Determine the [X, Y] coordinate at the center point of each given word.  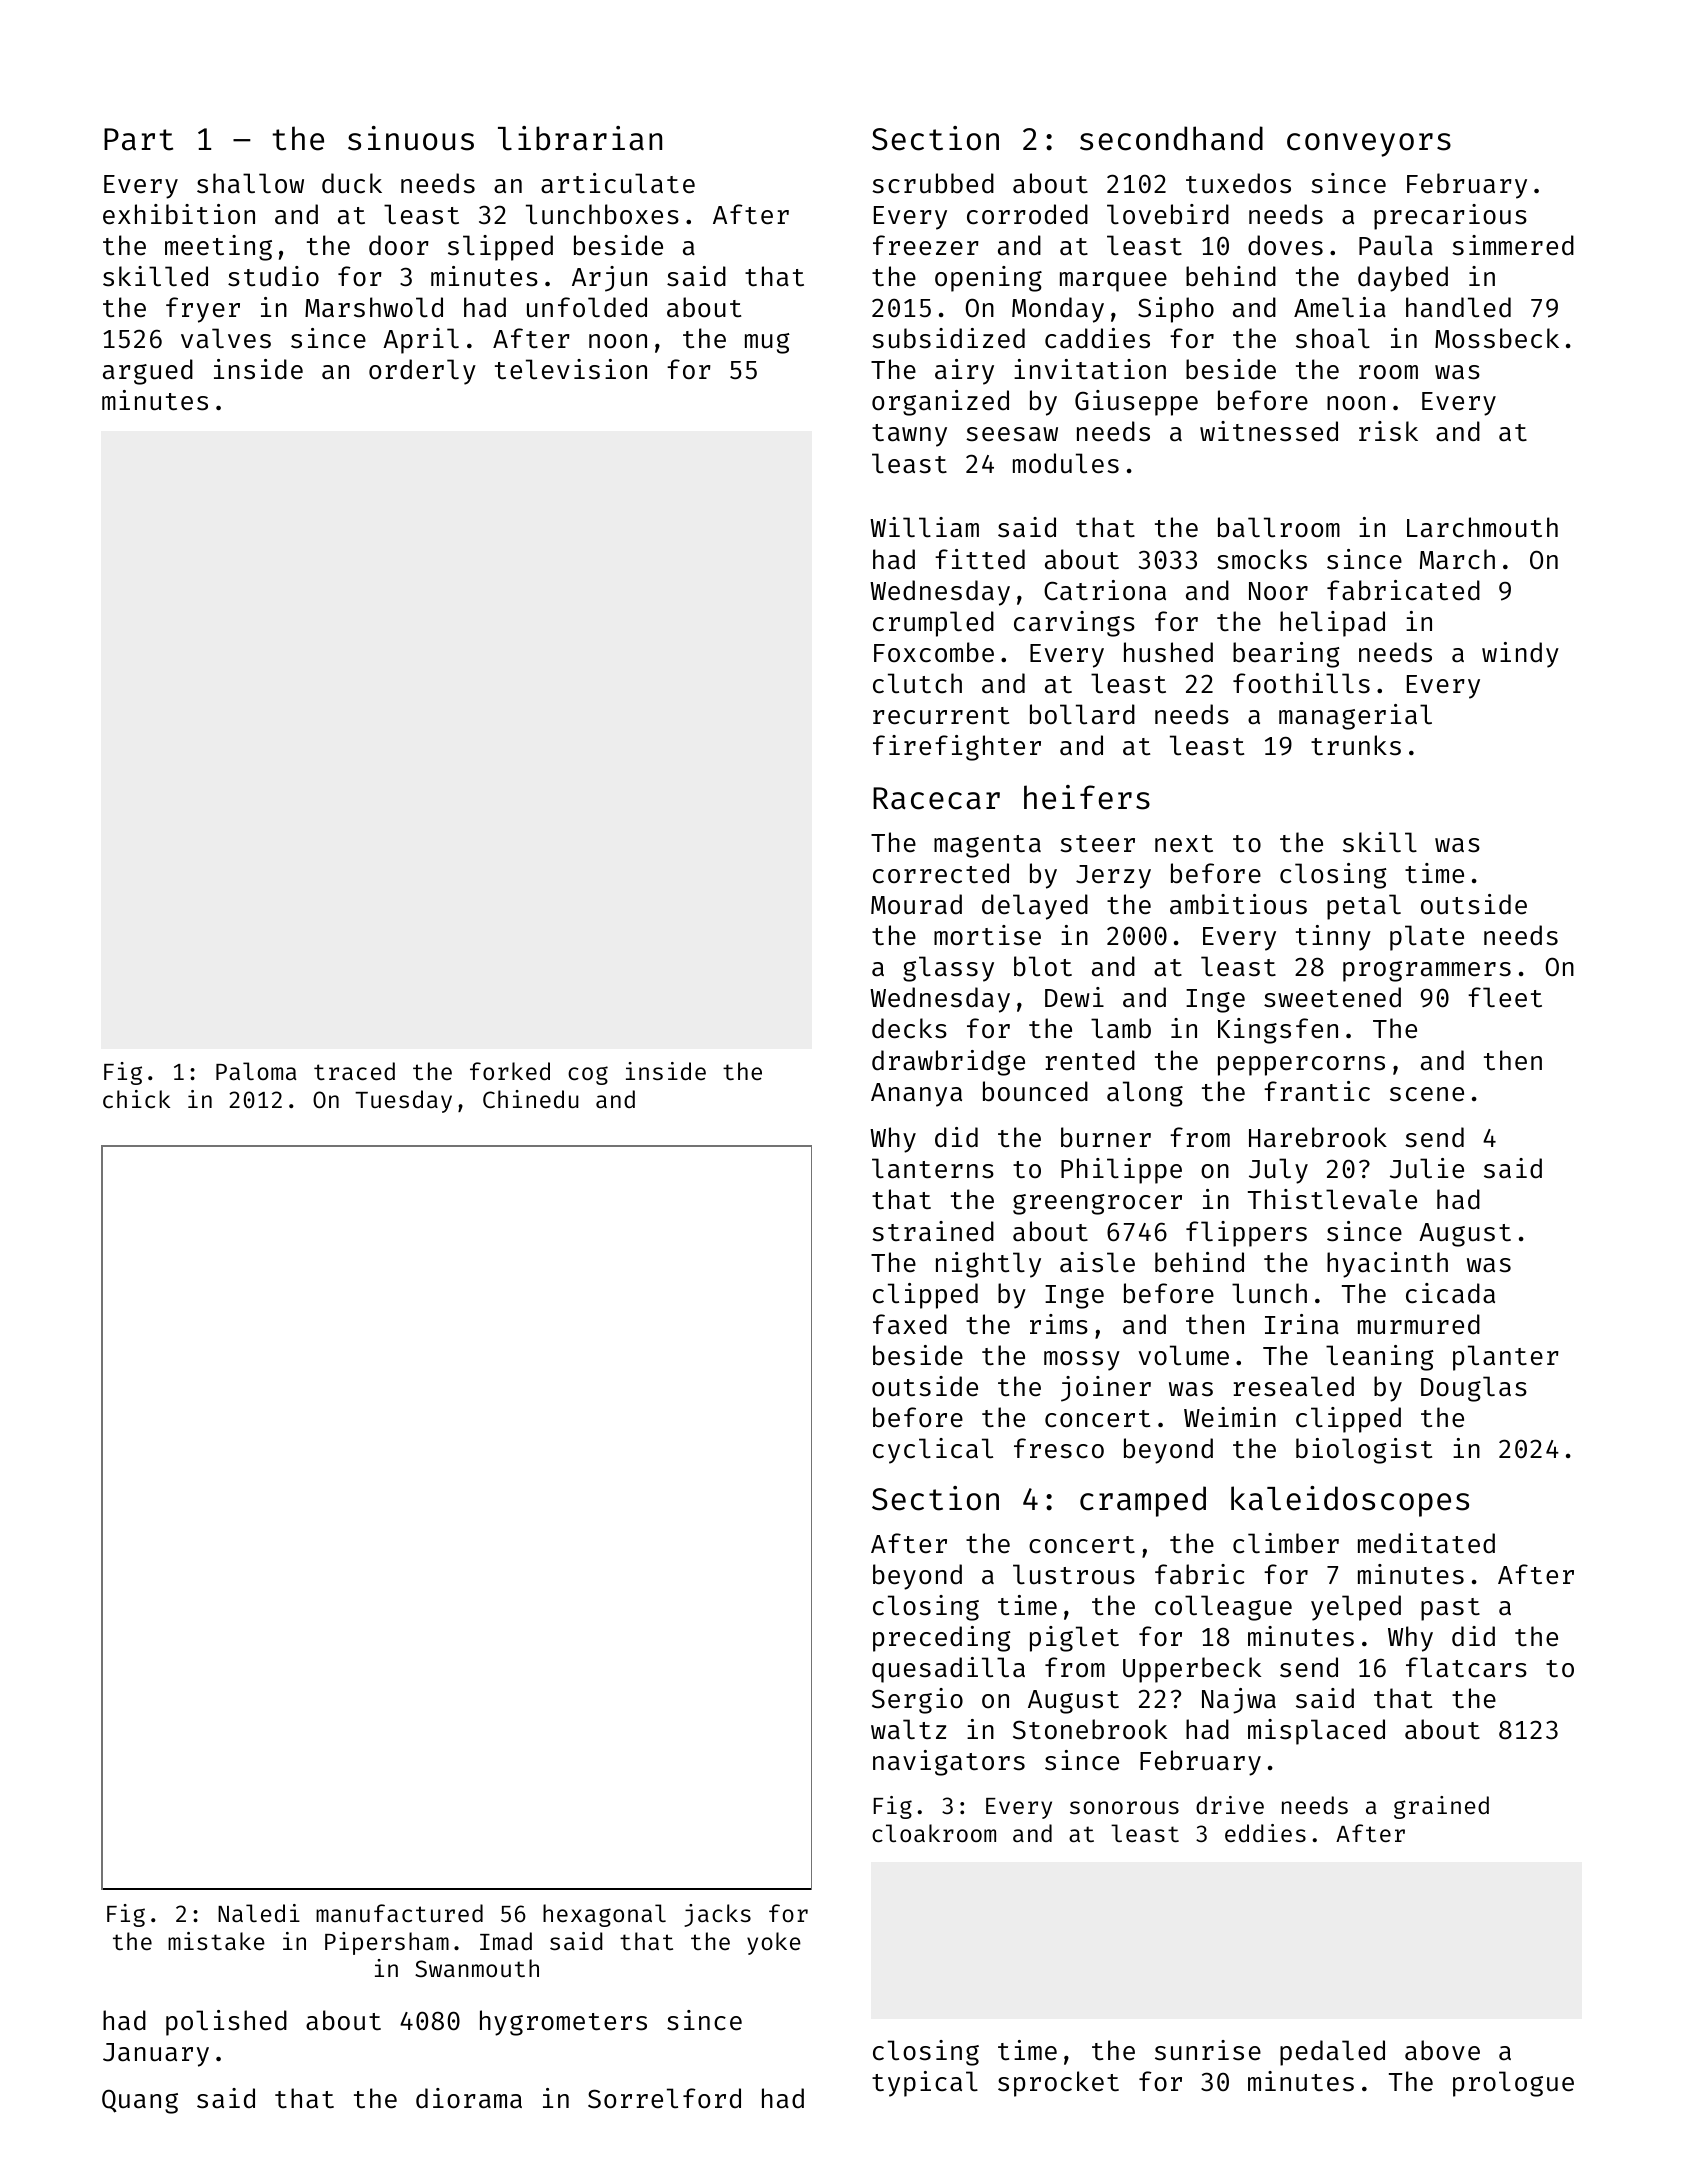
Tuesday [403, 1101]
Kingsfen [1278, 1031]
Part [138, 139]
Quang [140, 2101]
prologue [1513, 2084]
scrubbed [933, 183]
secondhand [1171, 138]
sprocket [1058, 2084]
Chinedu [531, 1099]
